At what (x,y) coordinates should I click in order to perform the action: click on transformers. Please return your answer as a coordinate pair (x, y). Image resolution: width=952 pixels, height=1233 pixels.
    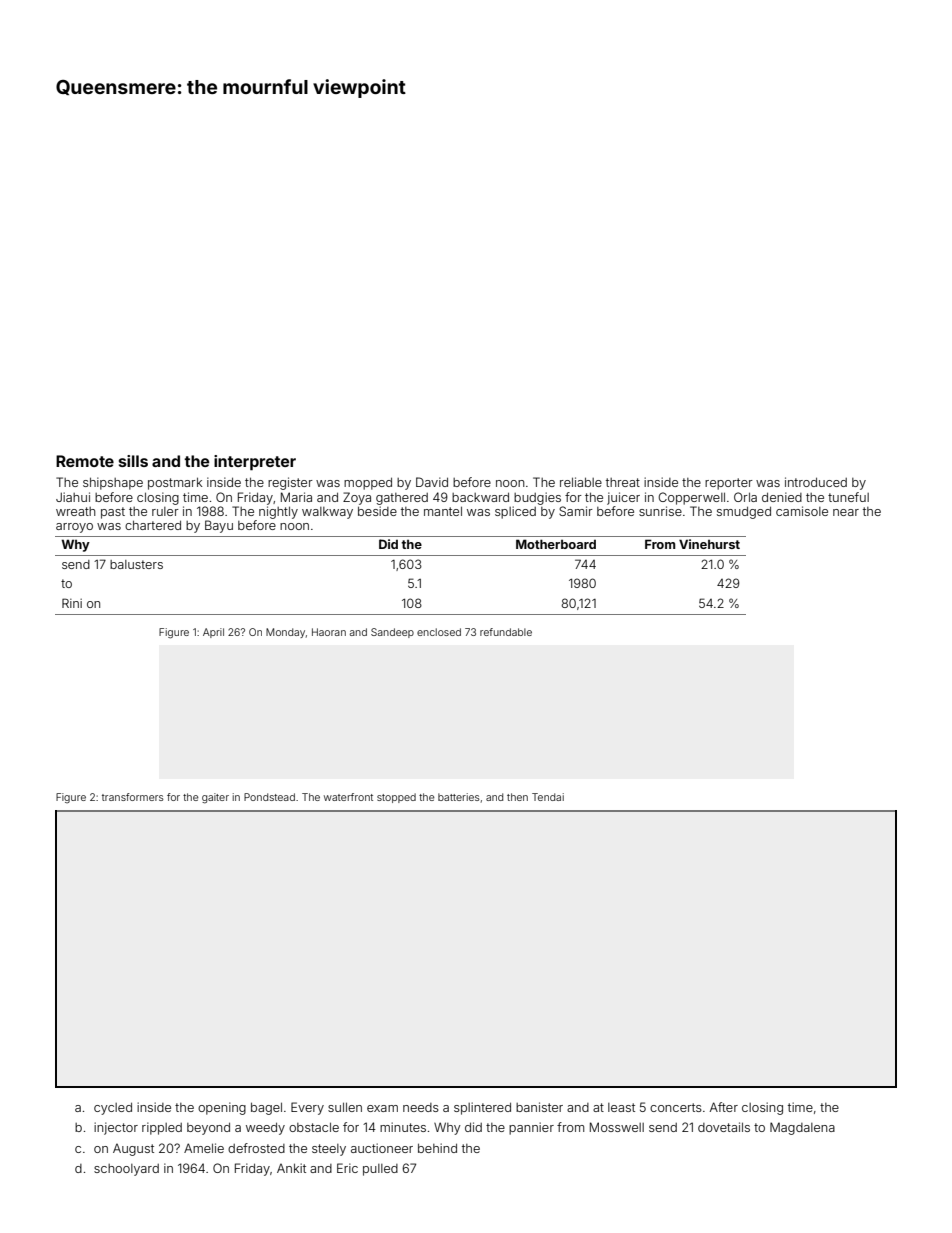
    Looking at the image, I should click on (133, 797).
